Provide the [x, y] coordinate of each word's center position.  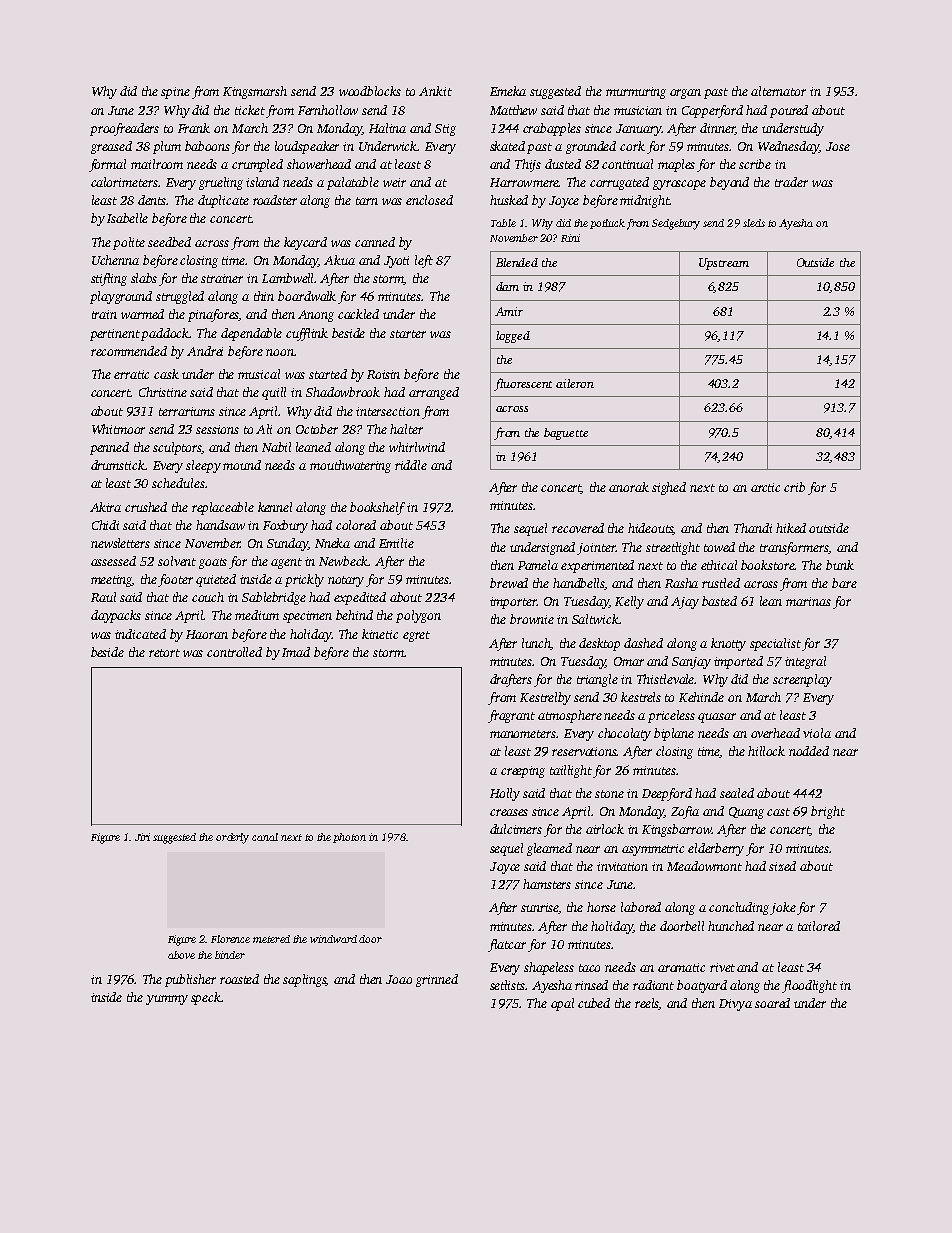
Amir [509, 311]
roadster [275, 200]
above [181, 955]
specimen [307, 617]
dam [507, 286]
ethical [719, 565]
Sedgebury [676, 224]
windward [333, 939]
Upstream [724, 264]
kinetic [380, 634]
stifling [109, 279]
